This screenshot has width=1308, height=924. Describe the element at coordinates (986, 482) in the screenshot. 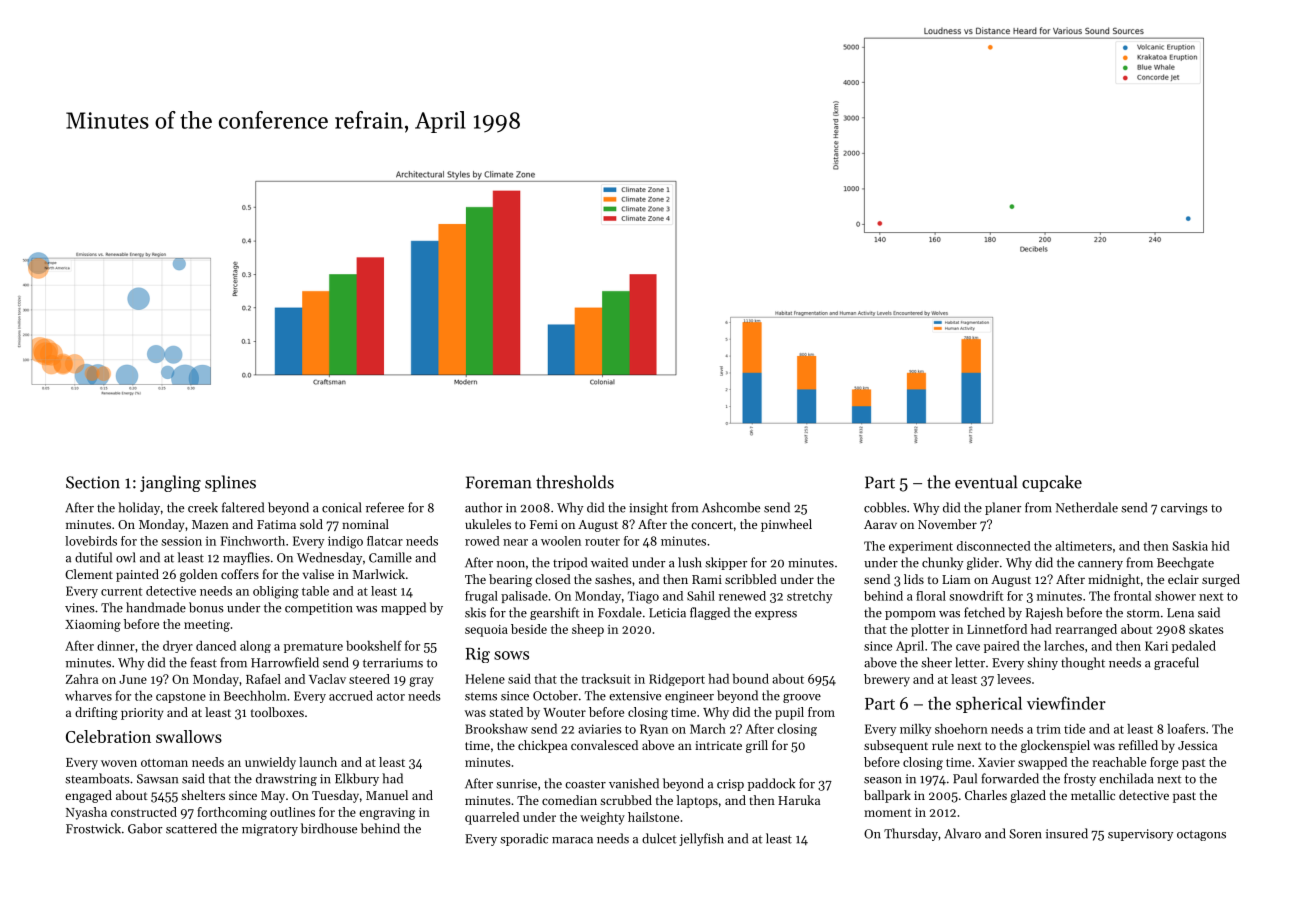

I see `eventual` at that location.
